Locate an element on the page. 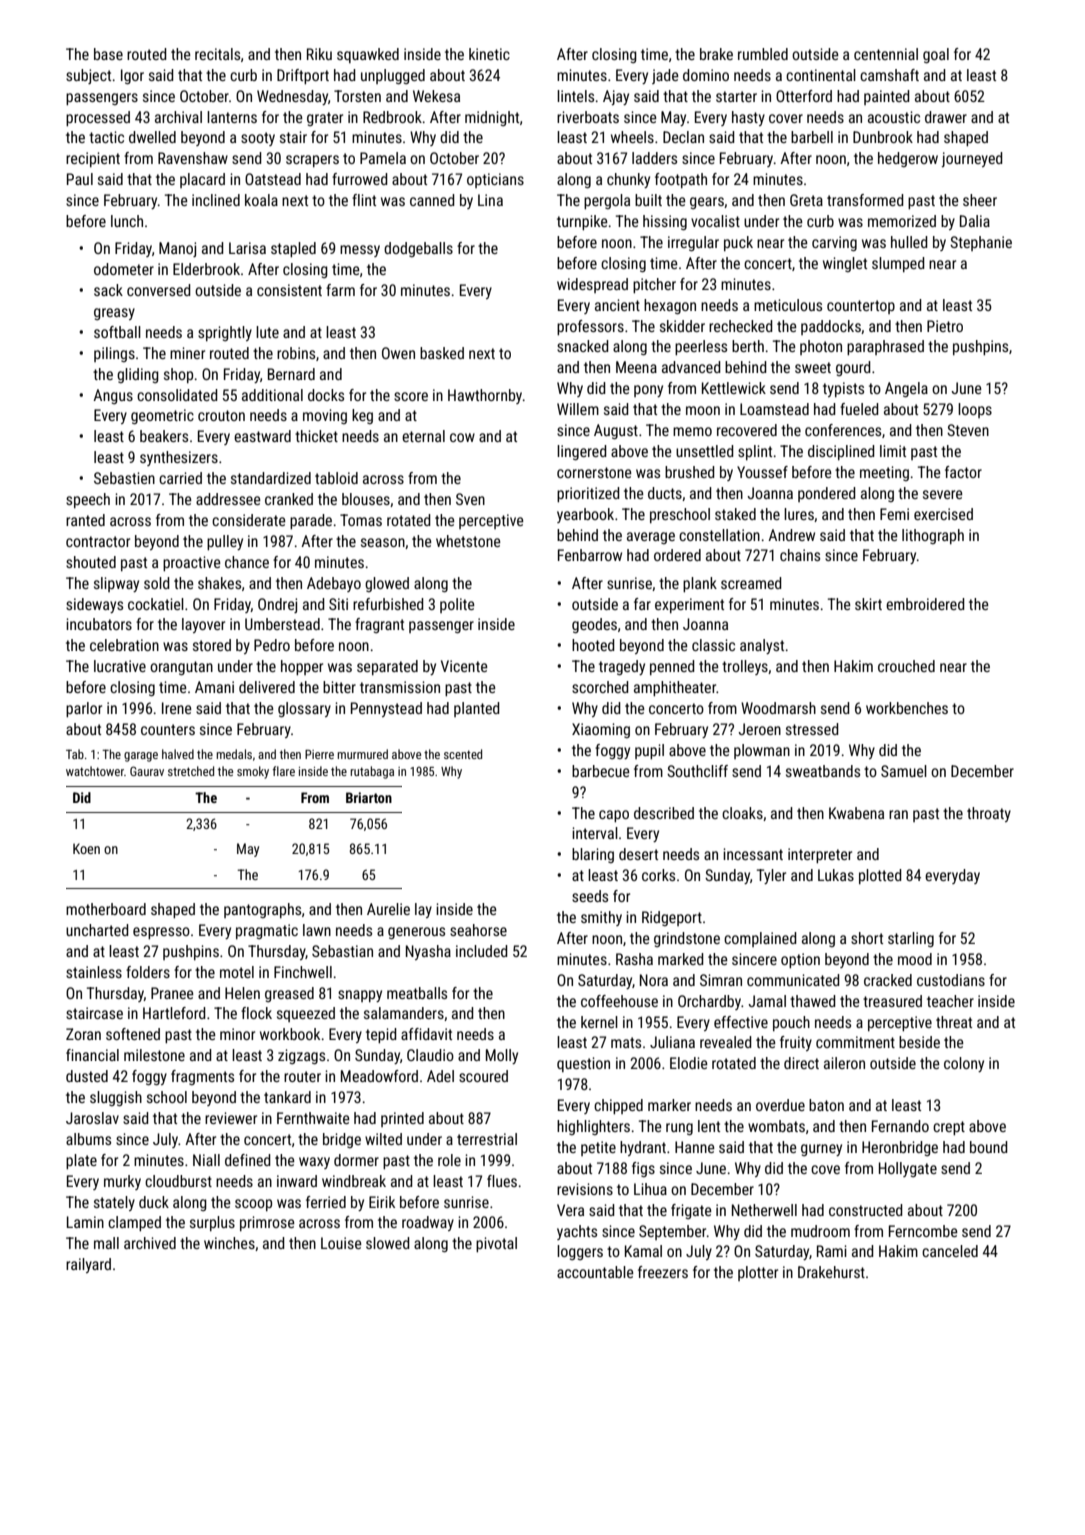  Xiaoming is located at coordinates (601, 730).
